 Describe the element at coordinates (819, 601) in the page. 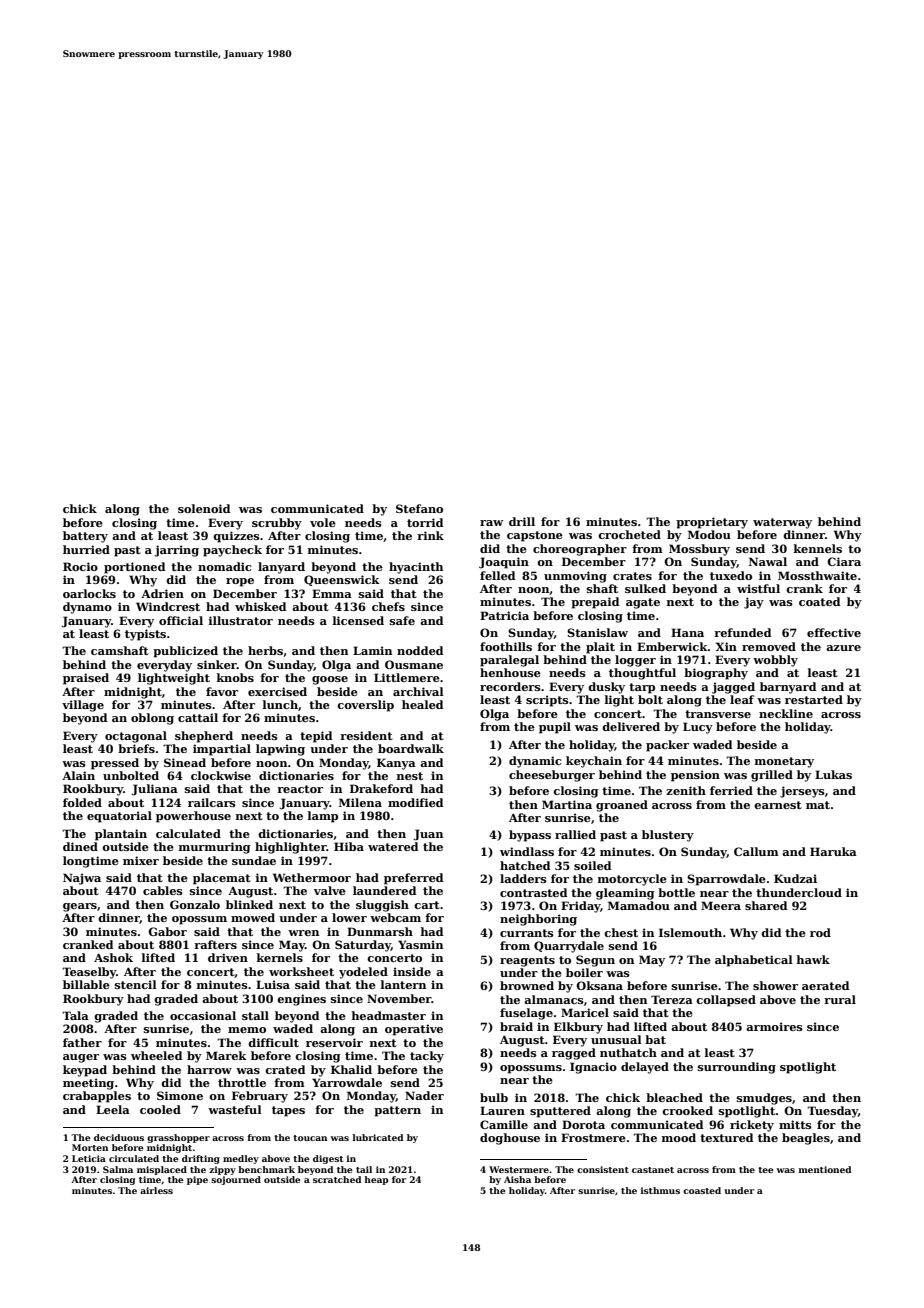

I see `coated` at that location.
